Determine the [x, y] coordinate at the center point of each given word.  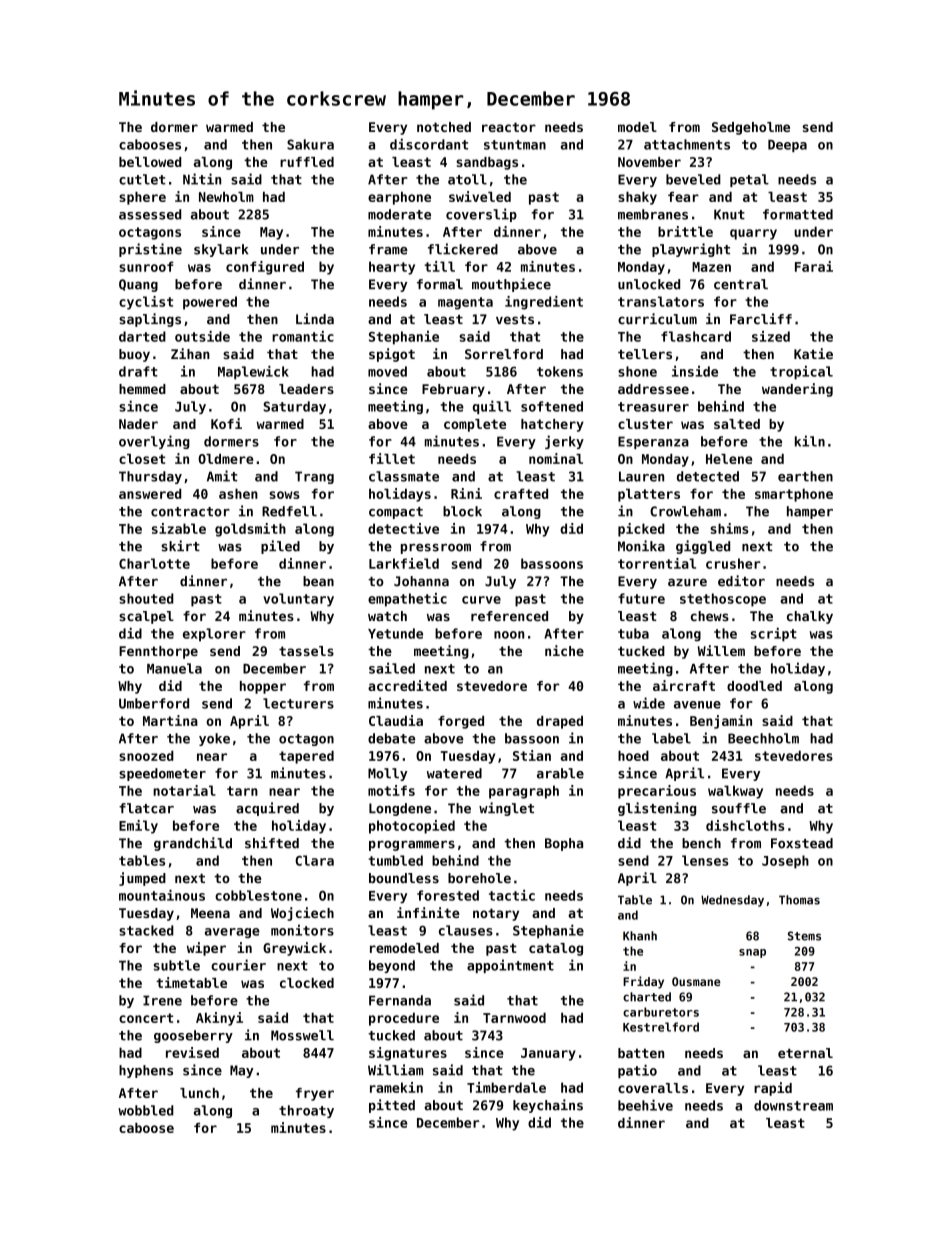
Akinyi [219, 1019]
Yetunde [395, 633]
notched [444, 127]
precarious [657, 792]
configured [265, 268]
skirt [181, 546]
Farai [814, 266]
